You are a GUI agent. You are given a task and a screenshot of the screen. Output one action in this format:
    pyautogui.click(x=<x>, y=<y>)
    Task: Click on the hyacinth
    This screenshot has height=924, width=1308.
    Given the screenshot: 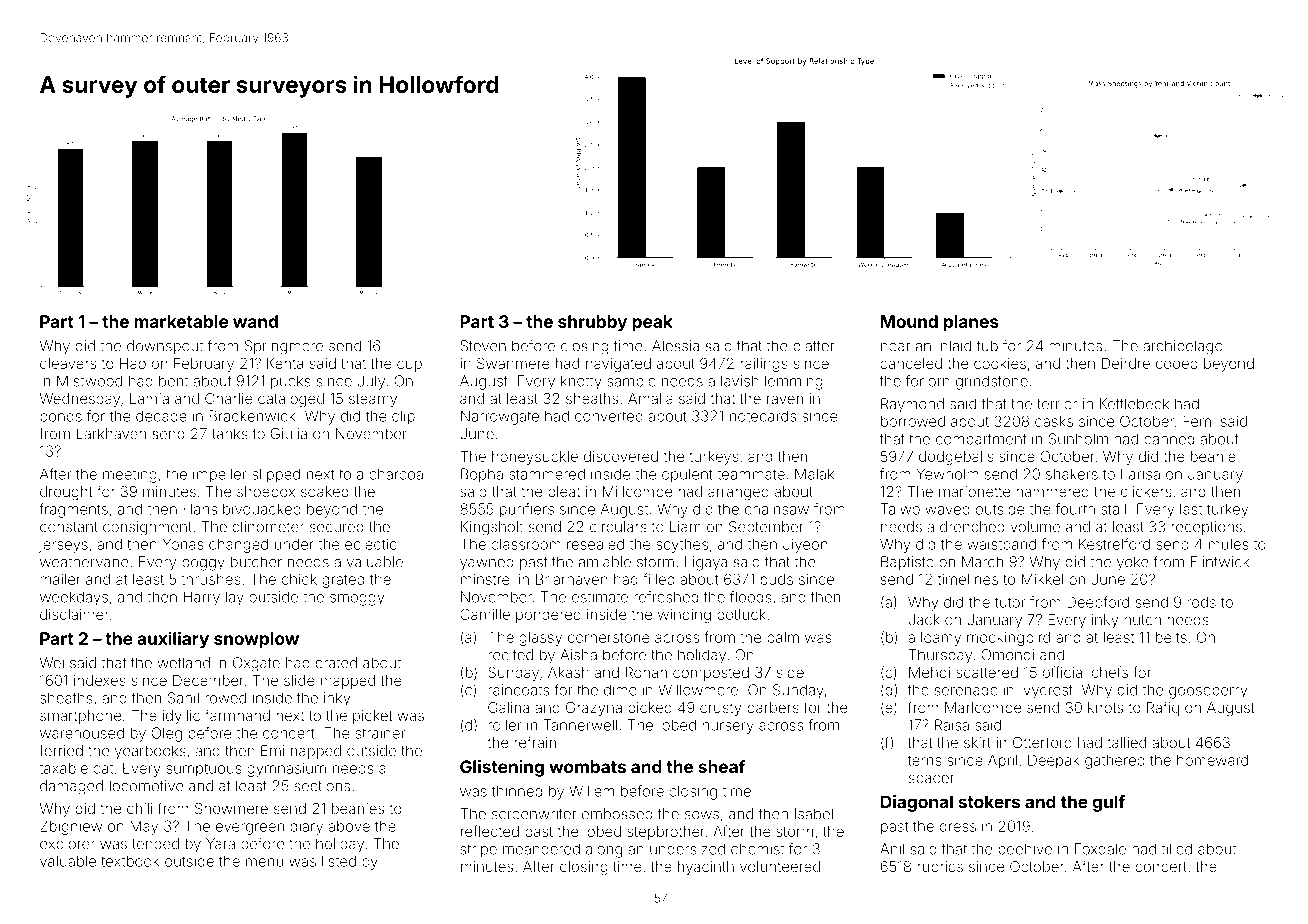 What is the action you would take?
    pyautogui.click(x=706, y=868)
